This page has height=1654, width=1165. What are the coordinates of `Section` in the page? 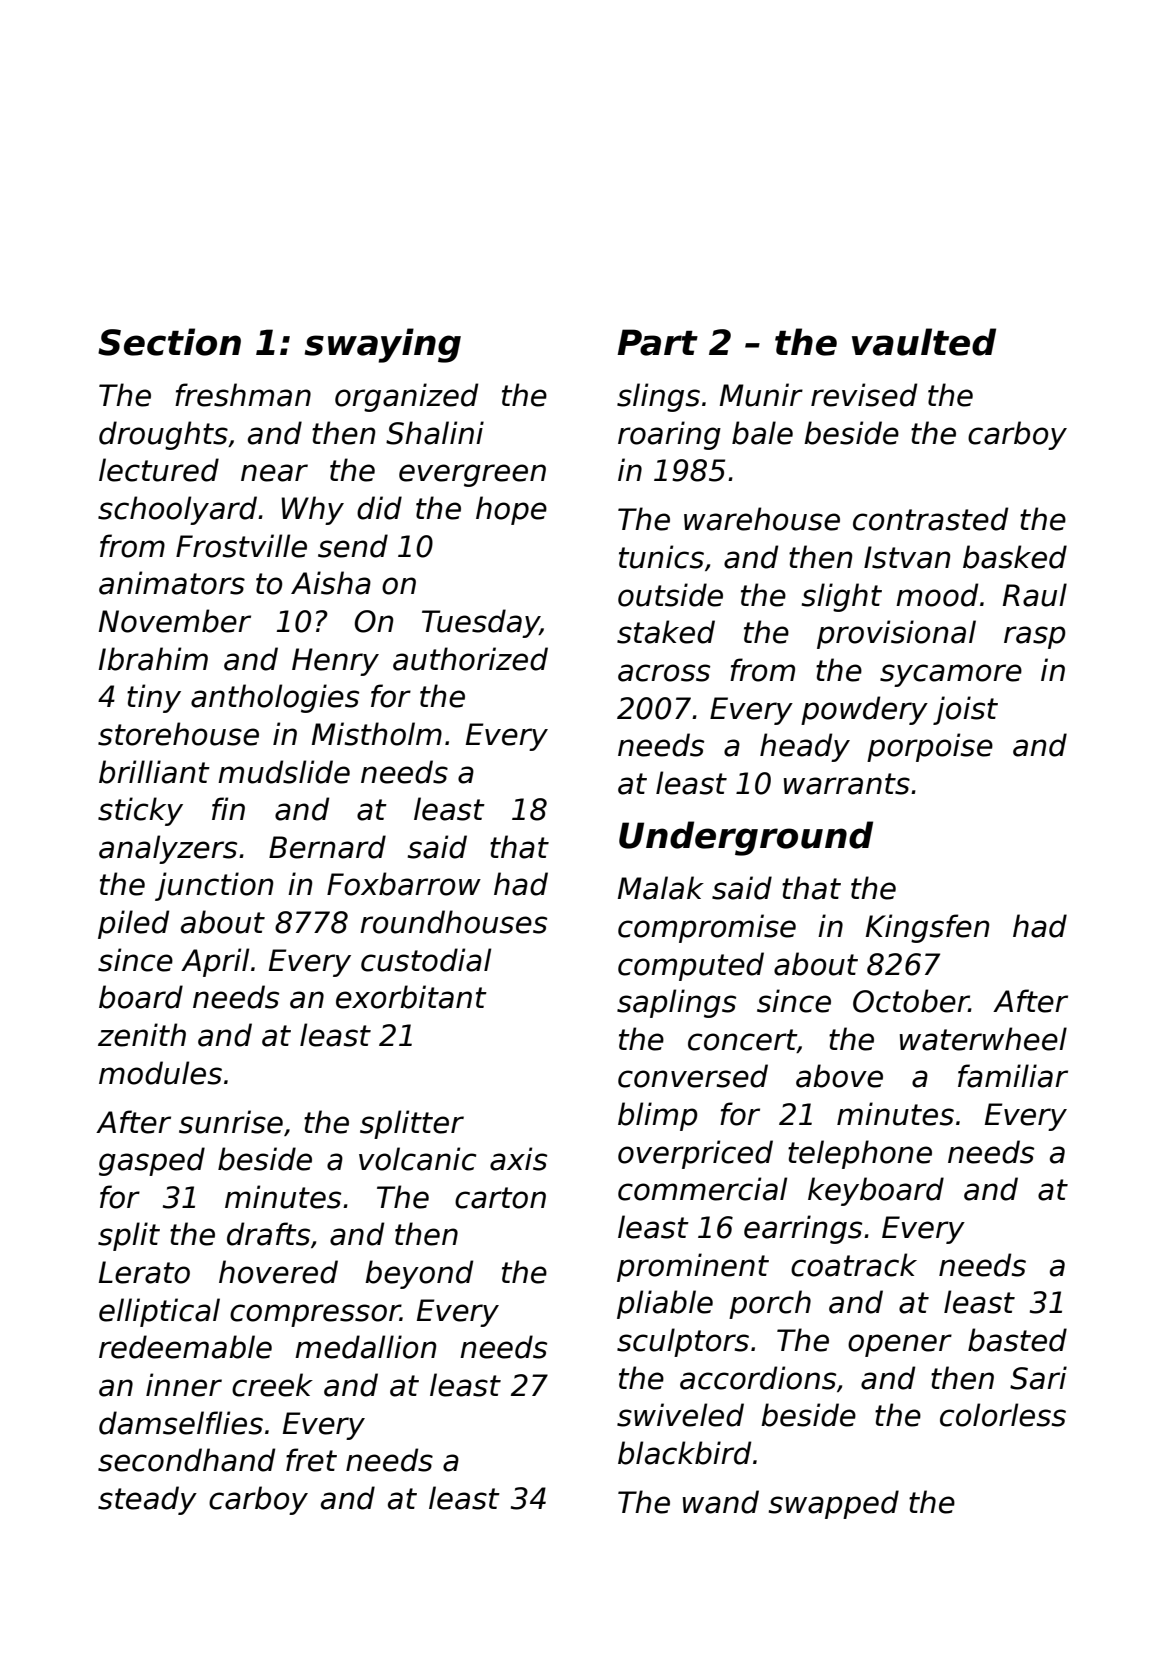 It's located at (169, 342).
